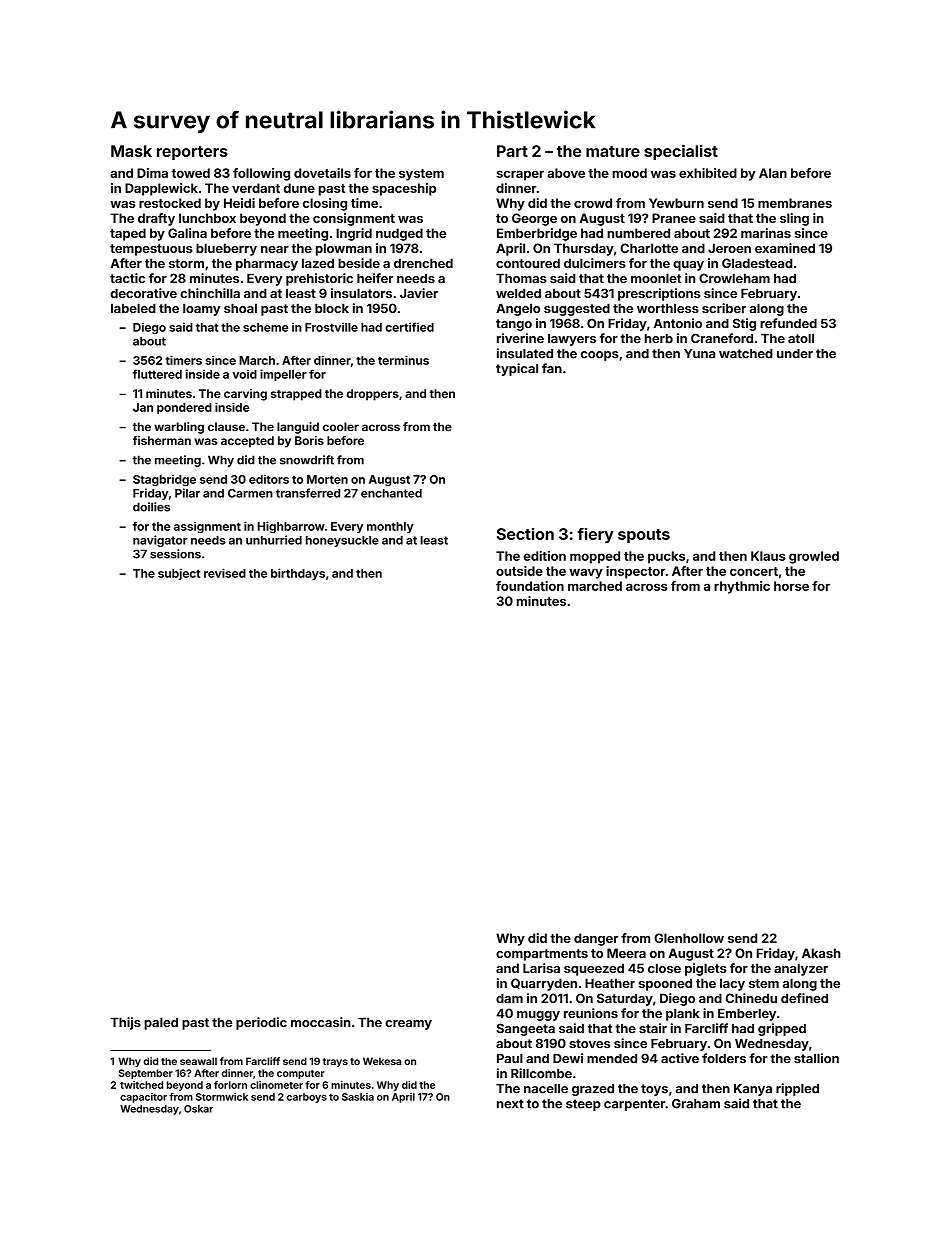  What do you see at coordinates (552, 368) in the screenshot?
I see `fan` at bounding box center [552, 368].
